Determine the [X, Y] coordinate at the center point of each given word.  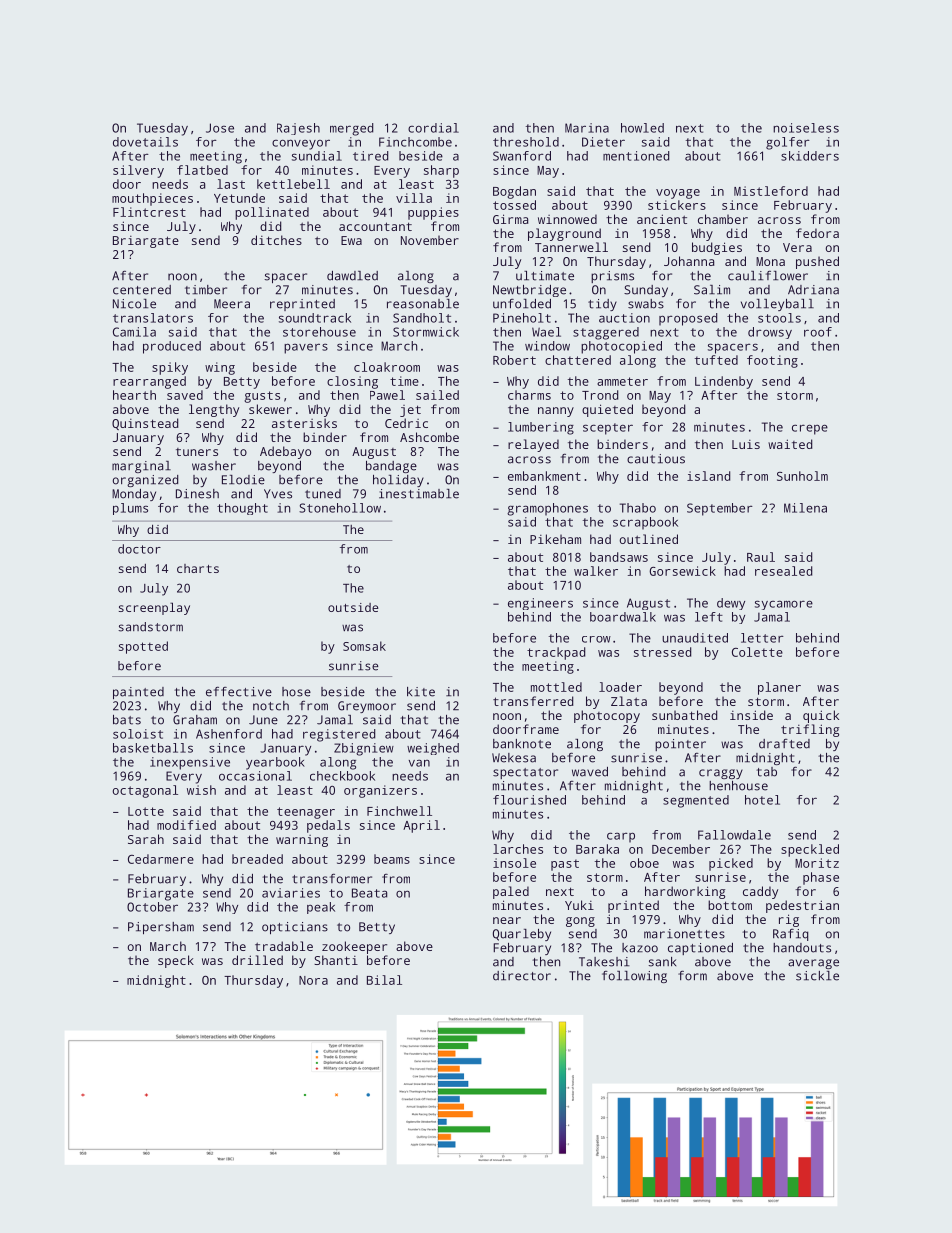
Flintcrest [149, 212]
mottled [556, 687]
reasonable [423, 304]
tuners [197, 452]
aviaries [291, 893]
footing [772, 361]
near [507, 920]
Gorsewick [682, 571]
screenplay [154, 608]
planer [779, 688]
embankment [544, 476]
